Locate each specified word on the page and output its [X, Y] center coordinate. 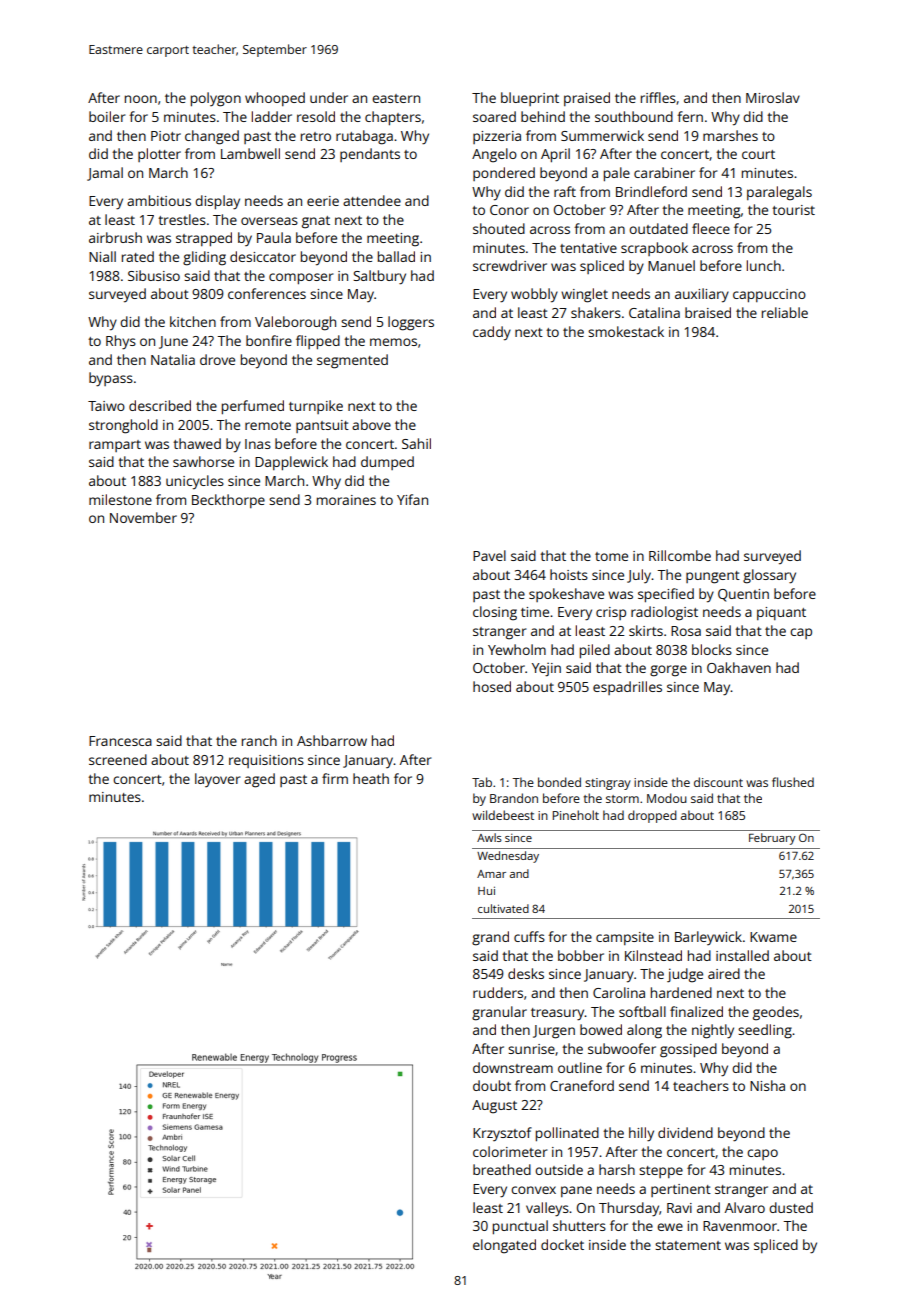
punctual [520, 1227]
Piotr [166, 136]
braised [708, 312]
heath [371, 778]
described [160, 405]
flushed [793, 782]
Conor [509, 210]
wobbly [534, 295]
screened [118, 759]
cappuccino [769, 295]
